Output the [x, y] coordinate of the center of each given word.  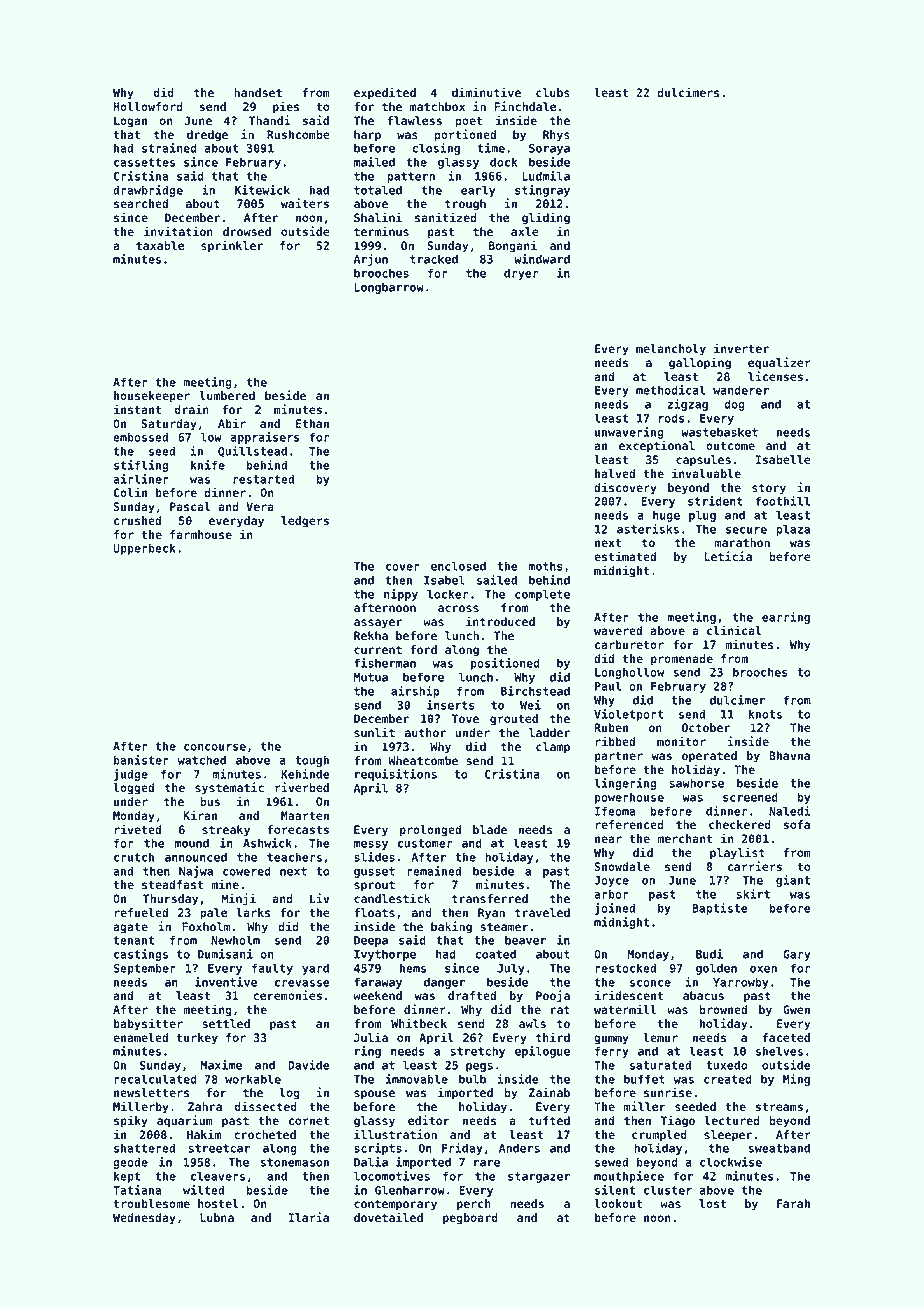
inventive [226, 982]
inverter [741, 348]
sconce [650, 983]
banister [141, 760]
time [491, 148]
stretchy [477, 1052]
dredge [207, 136]
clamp [553, 748]
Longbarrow [389, 288]
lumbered [227, 395]
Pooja [553, 996]
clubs [553, 92]
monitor [681, 741]
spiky [131, 1121]
